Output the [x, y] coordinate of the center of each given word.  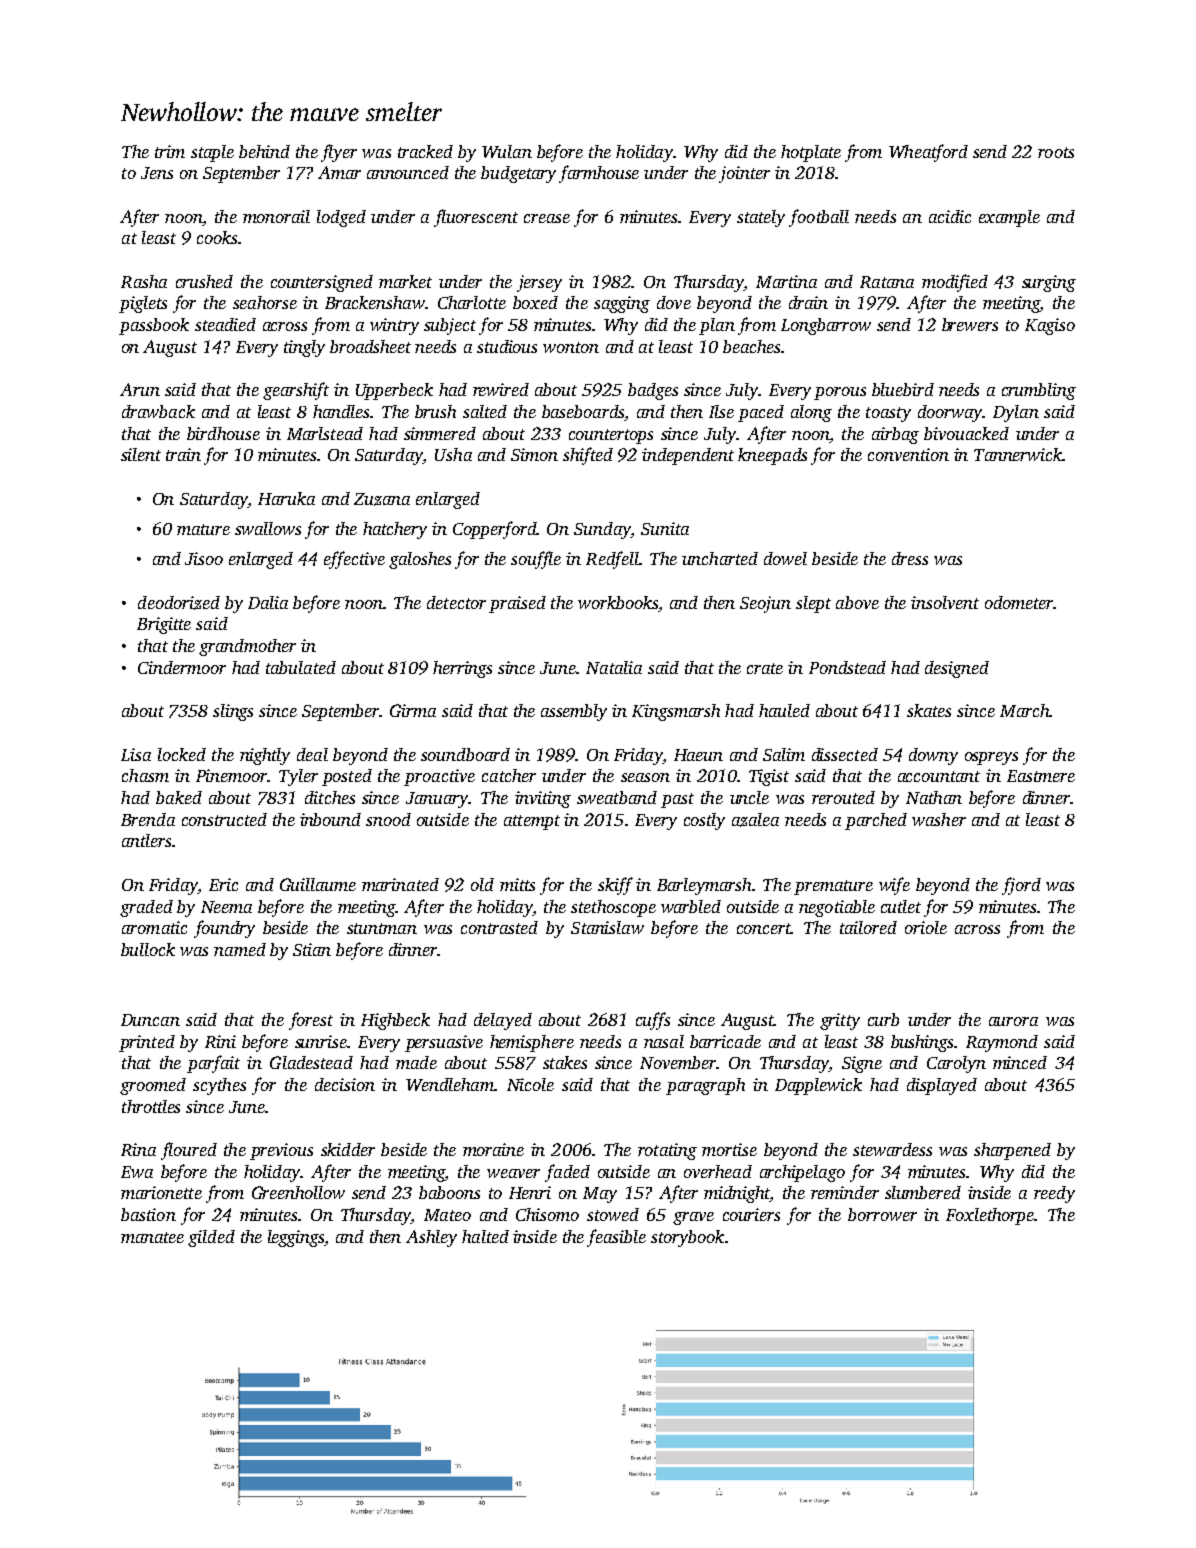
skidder [348, 1149]
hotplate [811, 153]
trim [170, 151]
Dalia [268, 602]
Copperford [495, 530]
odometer [1019, 602]
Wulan [507, 151]
